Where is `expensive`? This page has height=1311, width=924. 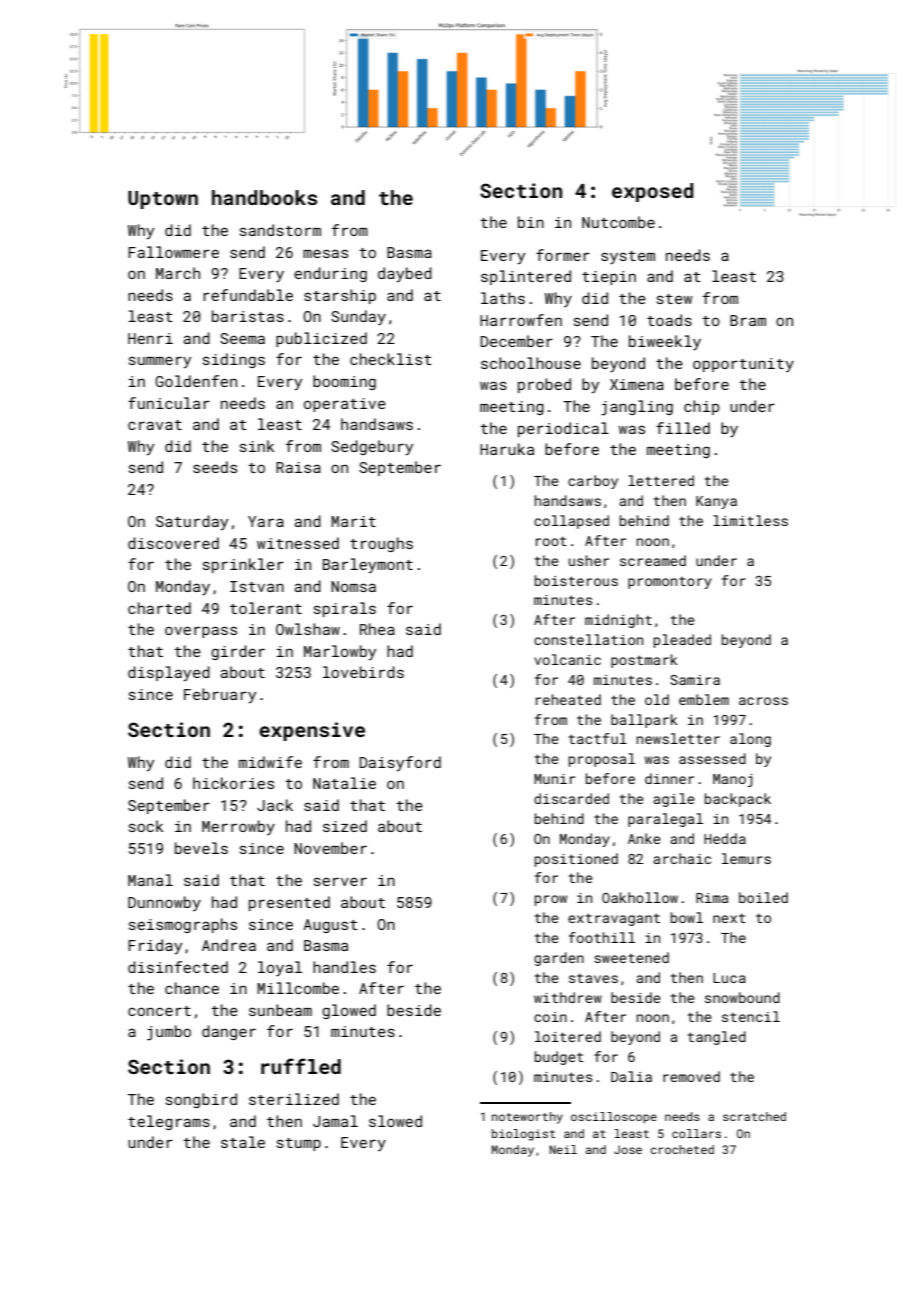 expensive is located at coordinates (312, 731).
